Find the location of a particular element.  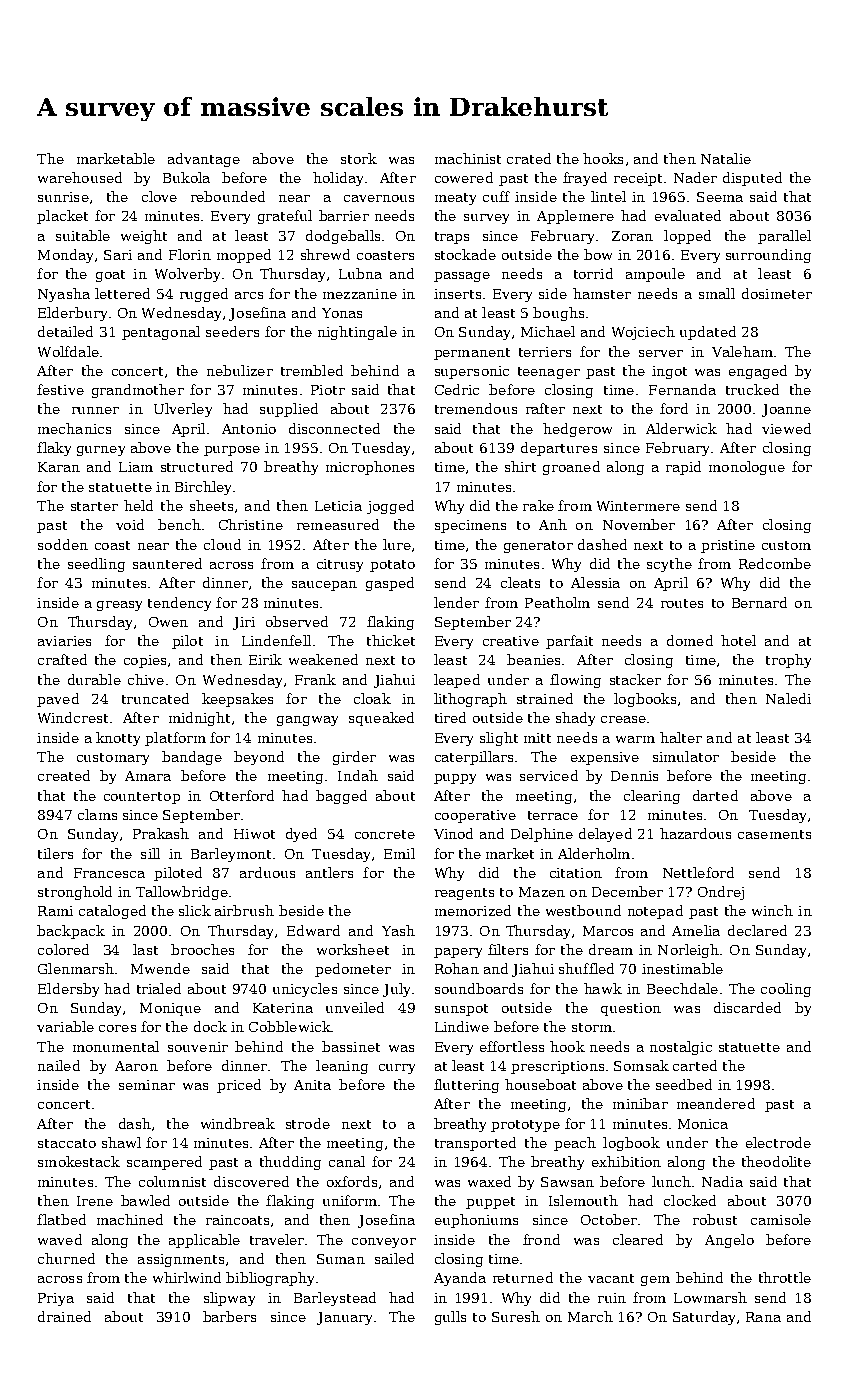

Eirik is located at coordinates (265, 659).
